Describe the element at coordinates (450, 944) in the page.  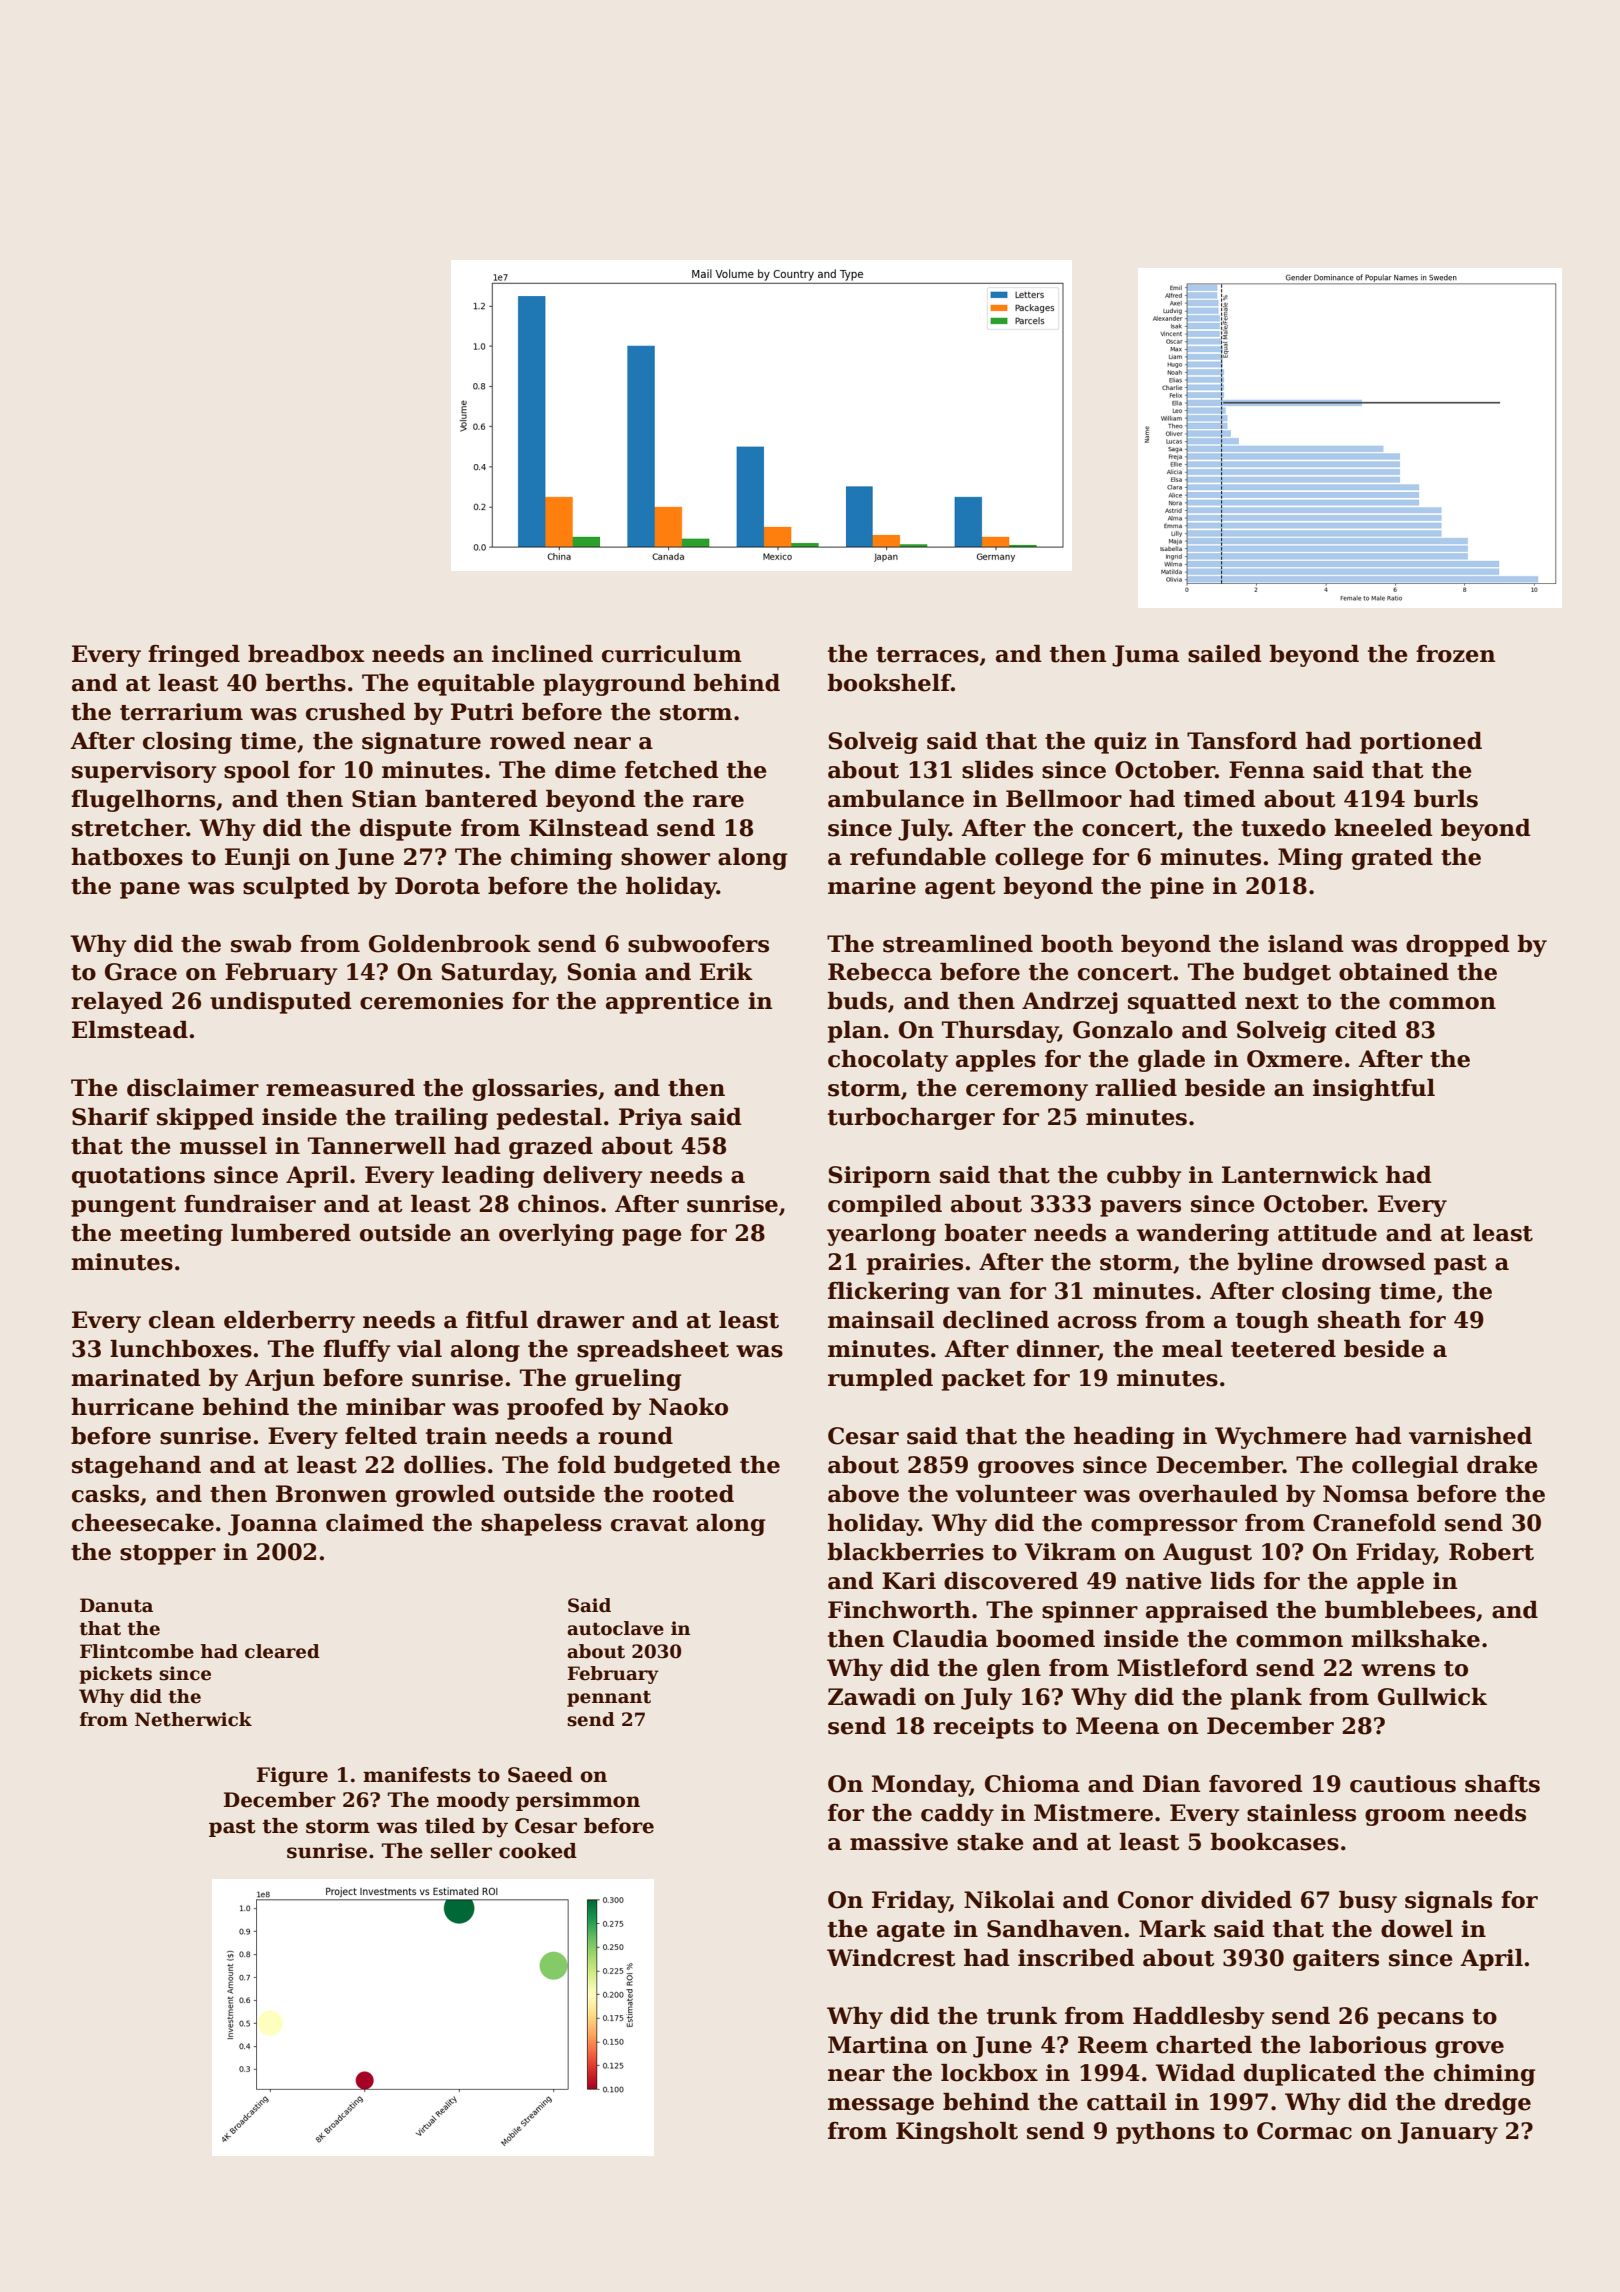
I see `Goldenbrook` at that location.
